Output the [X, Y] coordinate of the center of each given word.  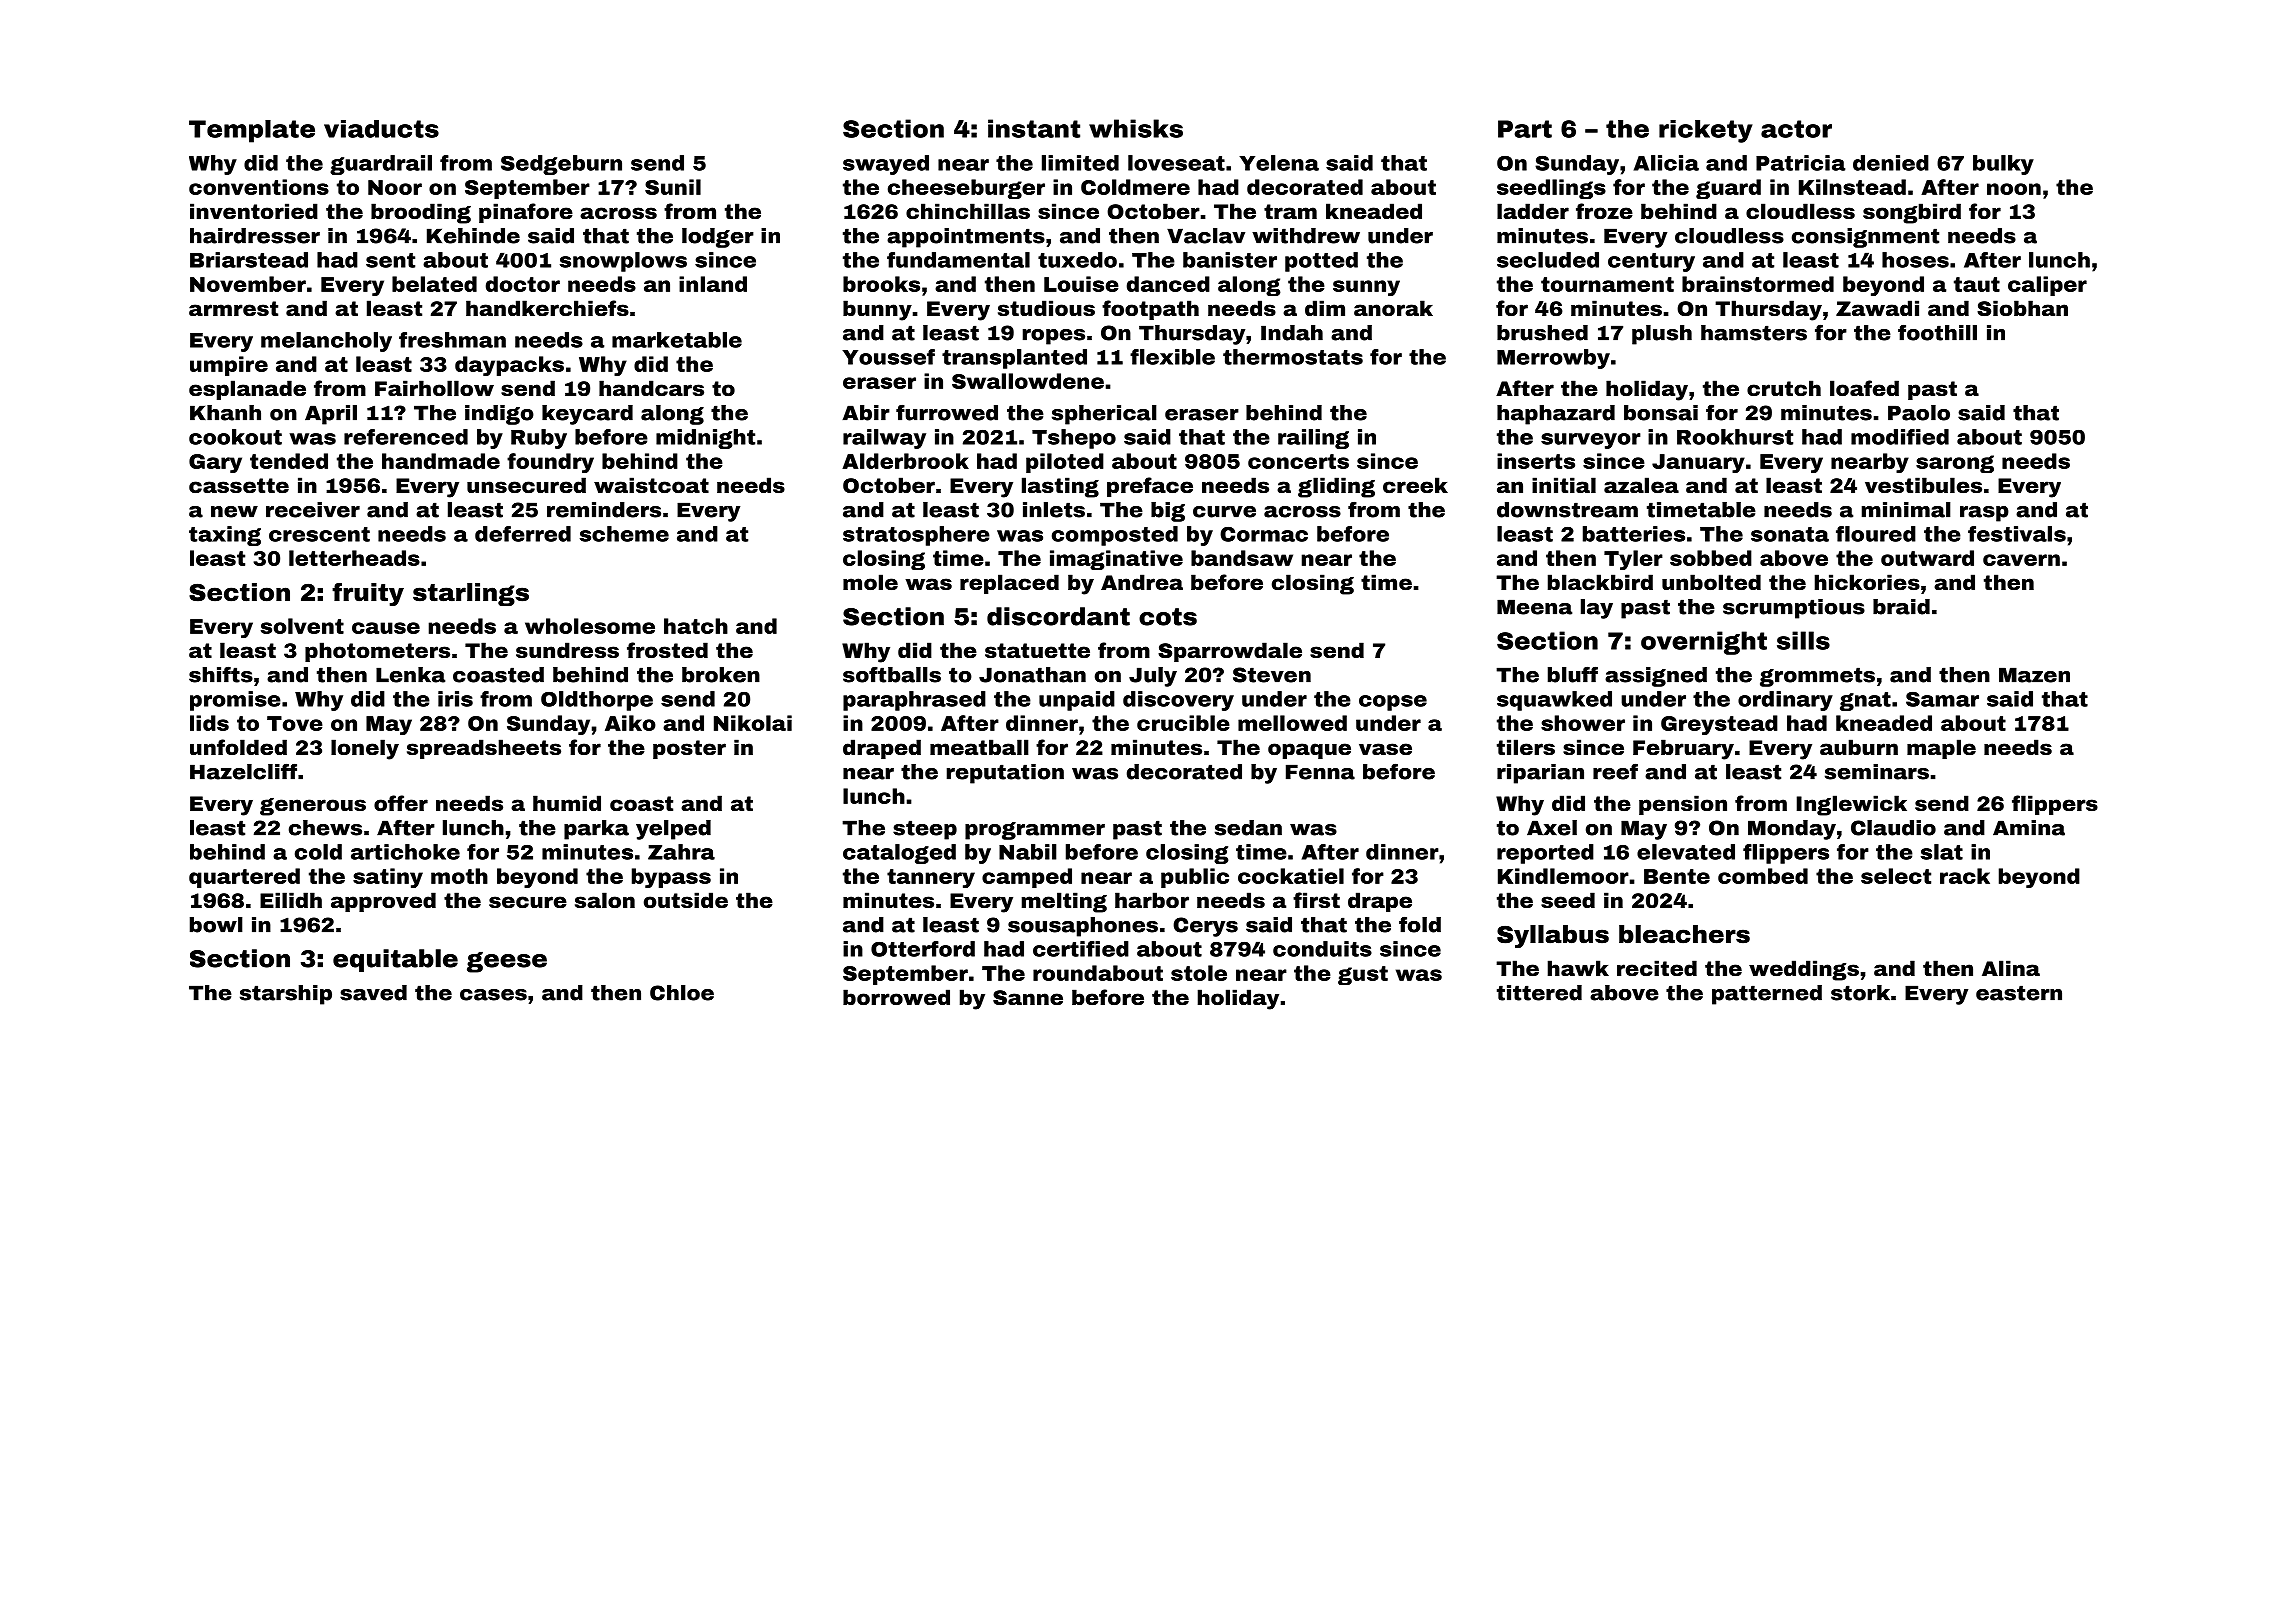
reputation [1005, 774]
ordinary [1785, 701]
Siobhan [2022, 308]
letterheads [354, 558]
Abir [866, 413]
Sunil [673, 187]
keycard [587, 415]
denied [1891, 163]
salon [605, 900]
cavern [2021, 560]
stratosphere [916, 536]
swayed [886, 165]
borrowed [896, 997]
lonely [365, 749]
